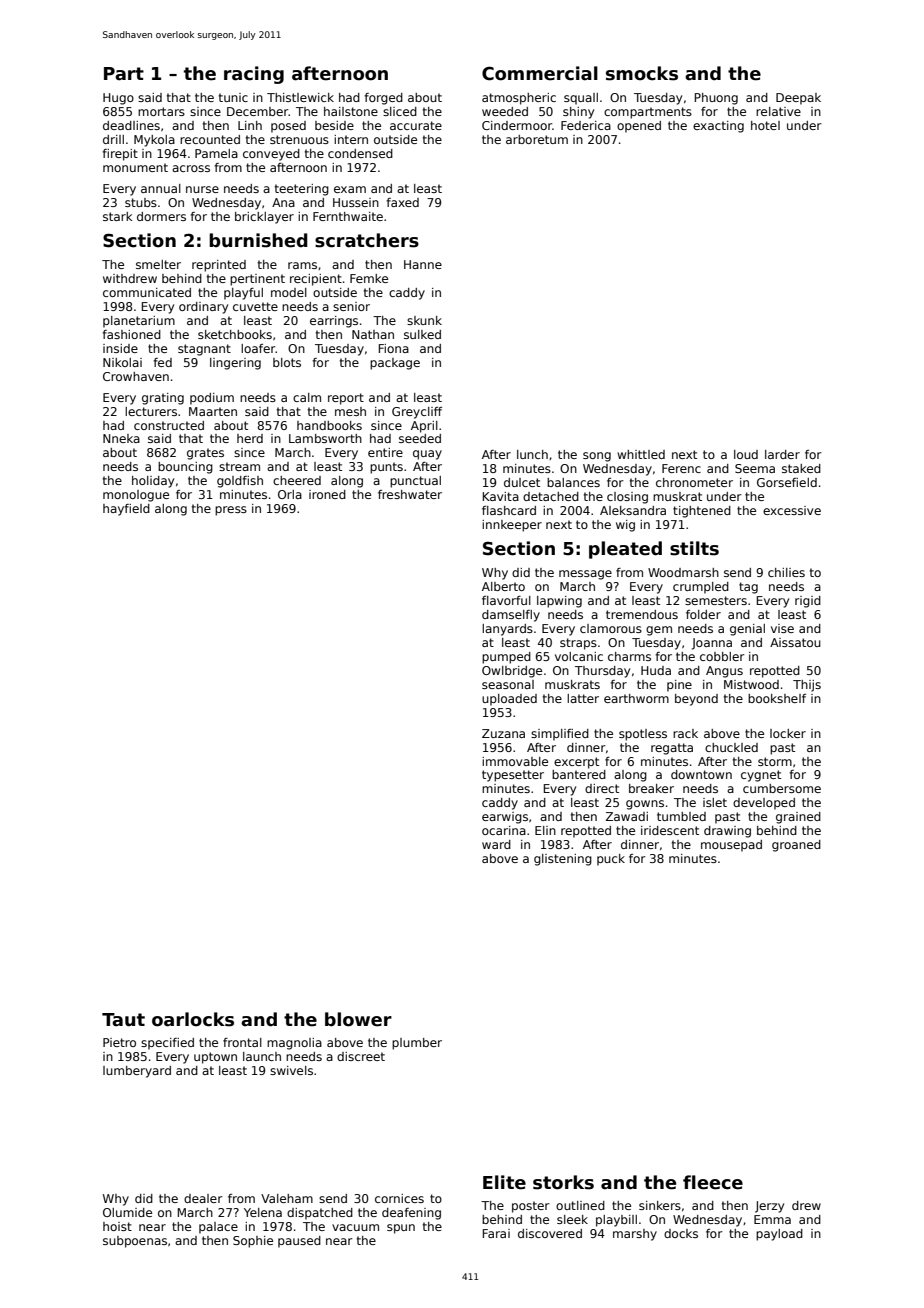  What do you see at coordinates (254, 75) in the page?
I see `racing` at bounding box center [254, 75].
